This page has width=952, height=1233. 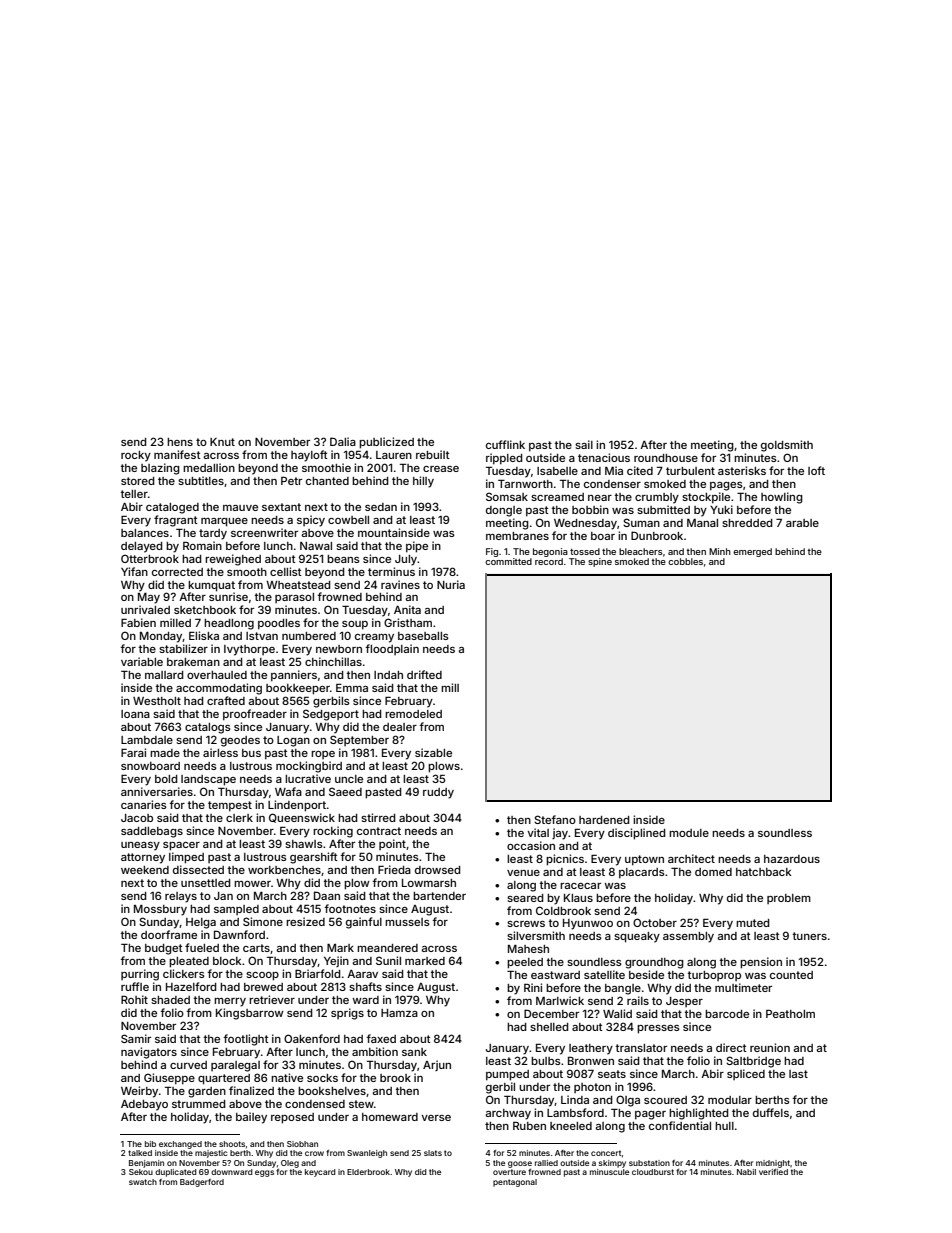 I want to click on fragrant, so click(x=176, y=521).
